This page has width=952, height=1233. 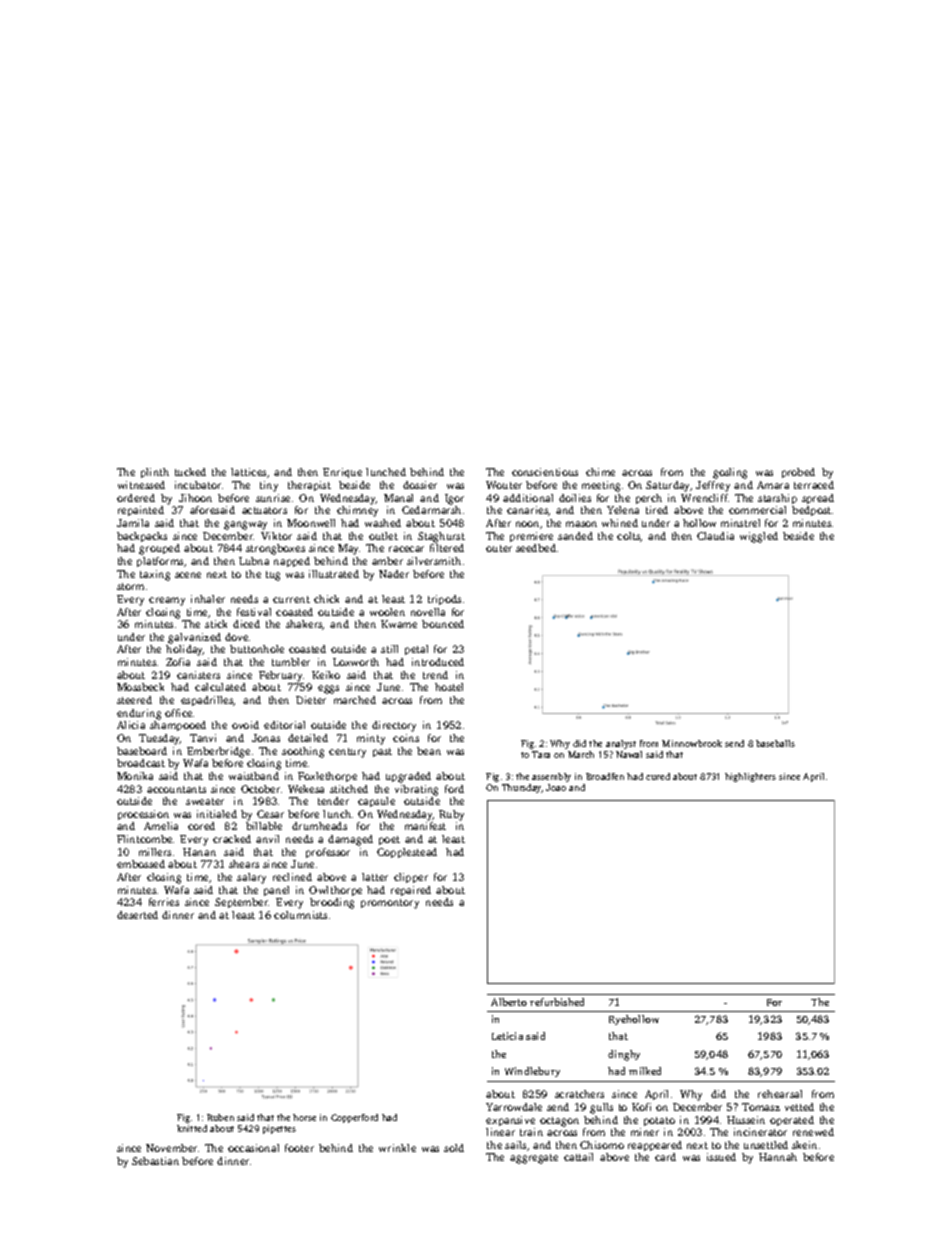 What do you see at coordinates (514, 1107) in the page?
I see `Yarrowdale` at bounding box center [514, 1107].
